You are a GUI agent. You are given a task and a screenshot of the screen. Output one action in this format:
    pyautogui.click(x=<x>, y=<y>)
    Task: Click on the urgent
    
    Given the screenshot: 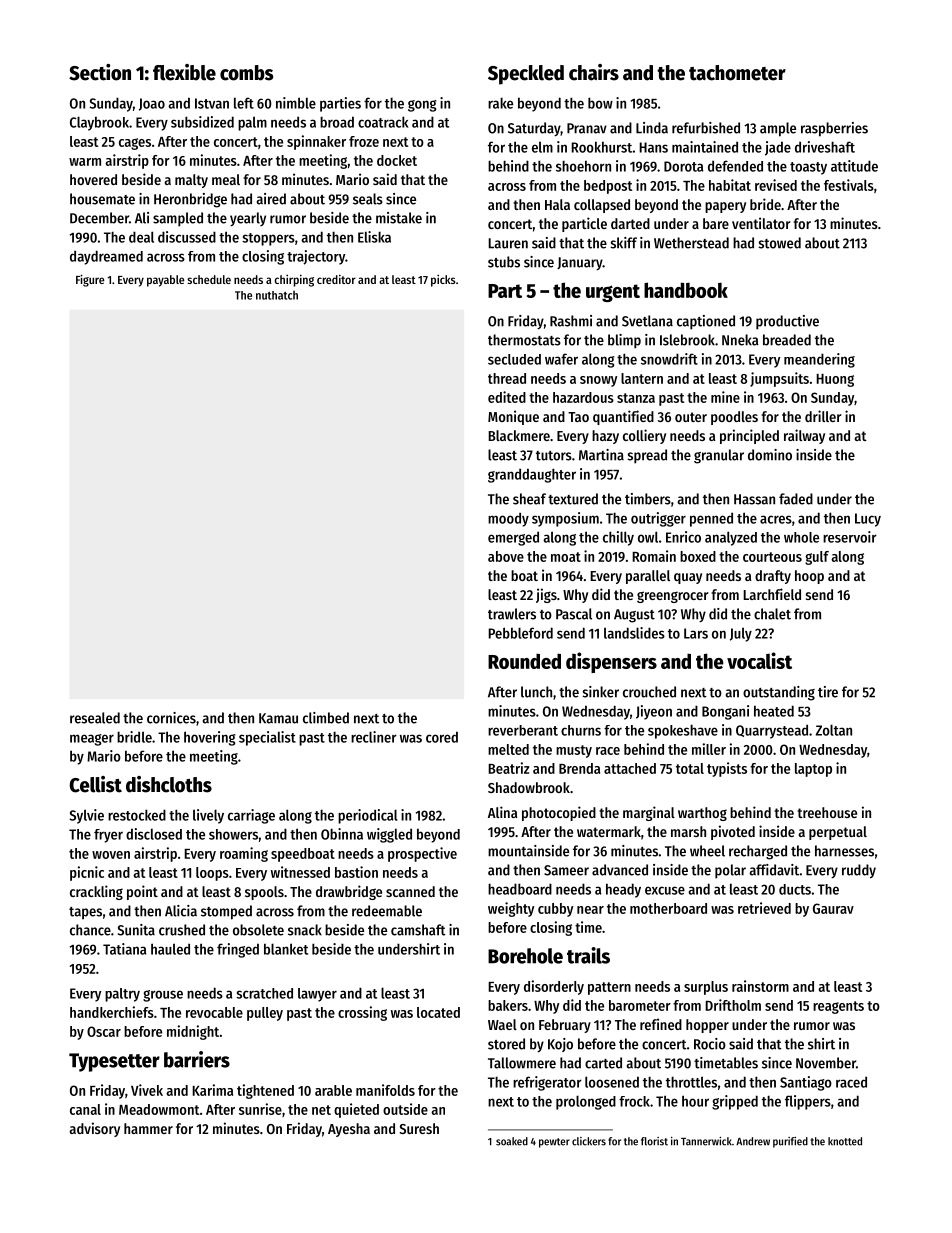 What is the action you would take?
    pyautogui.click(x=613, y=293)
